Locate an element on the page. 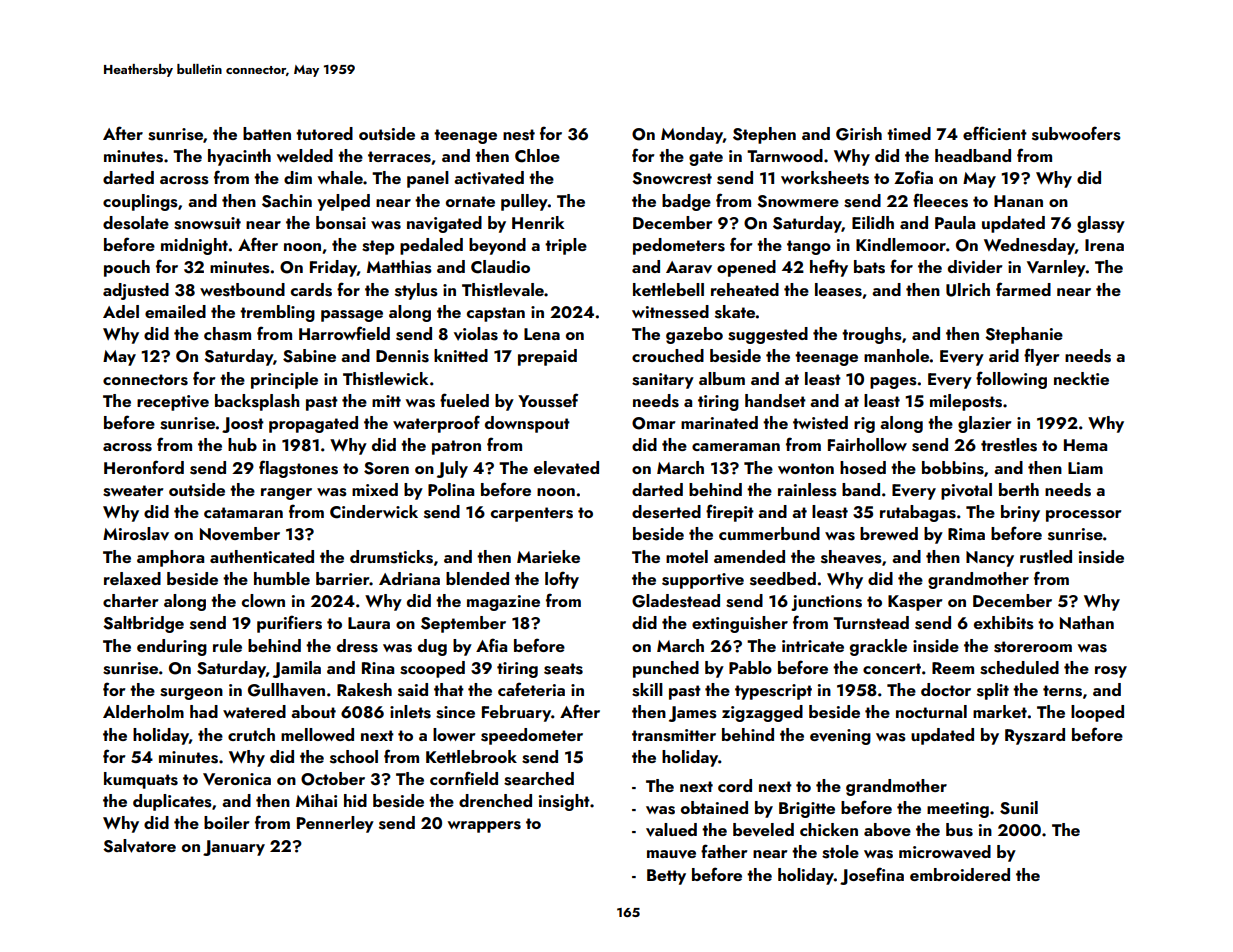  worksheets is located at coordinates (825, 178).
